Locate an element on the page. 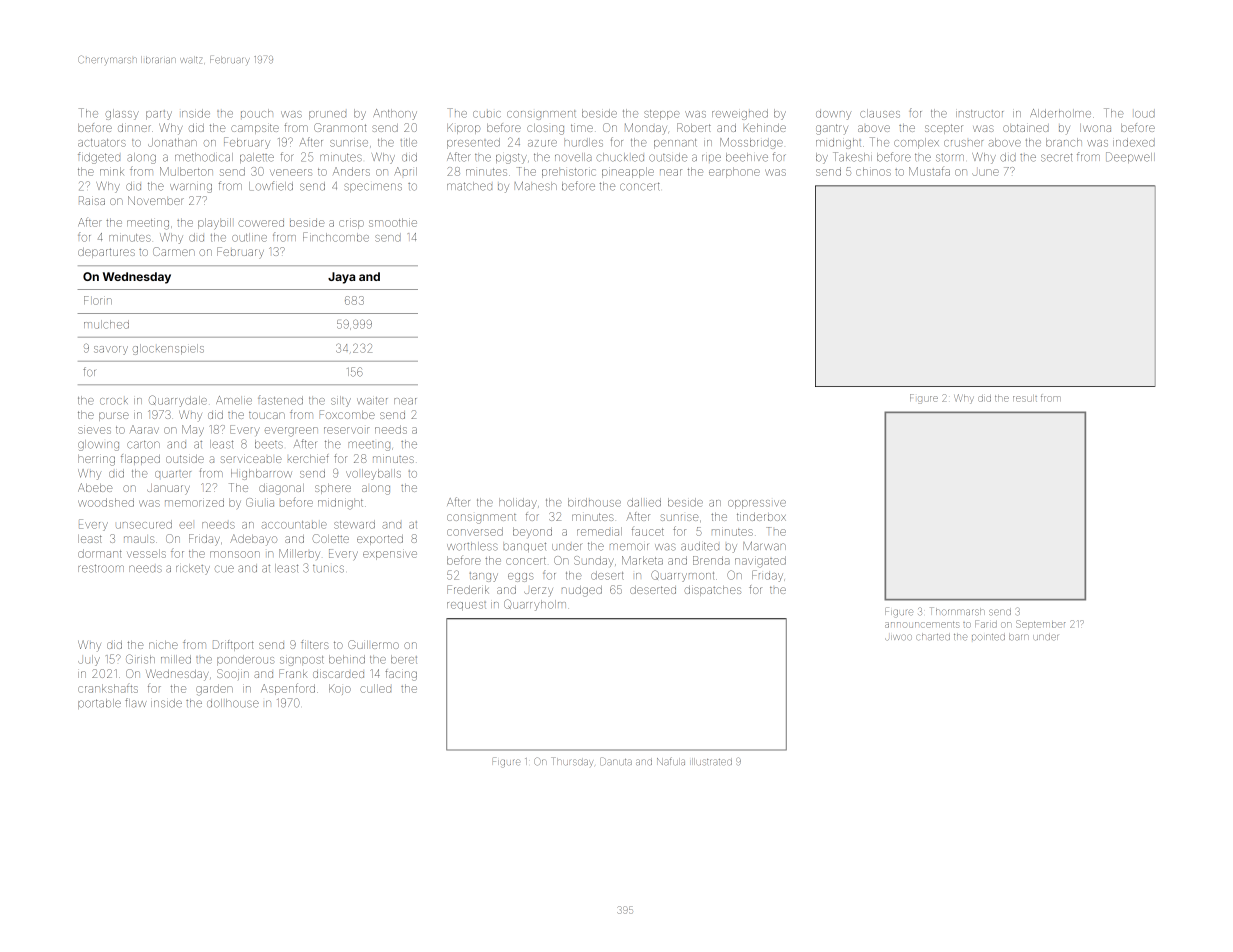 This page has width=1233, height=952. dollhouse is located at coordinates (233, 703).
